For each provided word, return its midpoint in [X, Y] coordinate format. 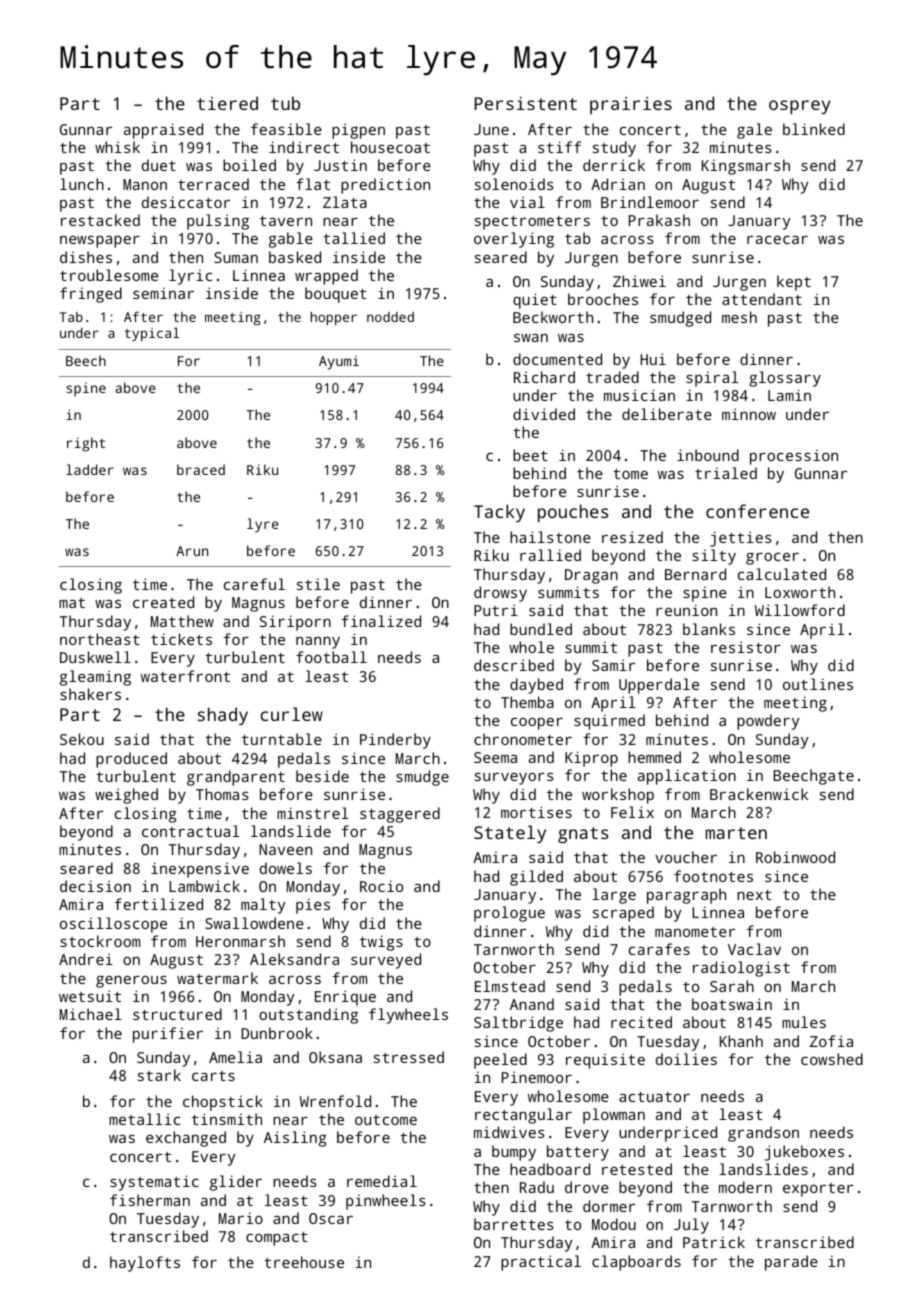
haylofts [145, 1264]
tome [630, 474]
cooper [537, 724]
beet [530, 455]
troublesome [109, 275]
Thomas [222, 794]
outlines [818, 684]
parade [791, 1263]
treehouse [304, 1262]
